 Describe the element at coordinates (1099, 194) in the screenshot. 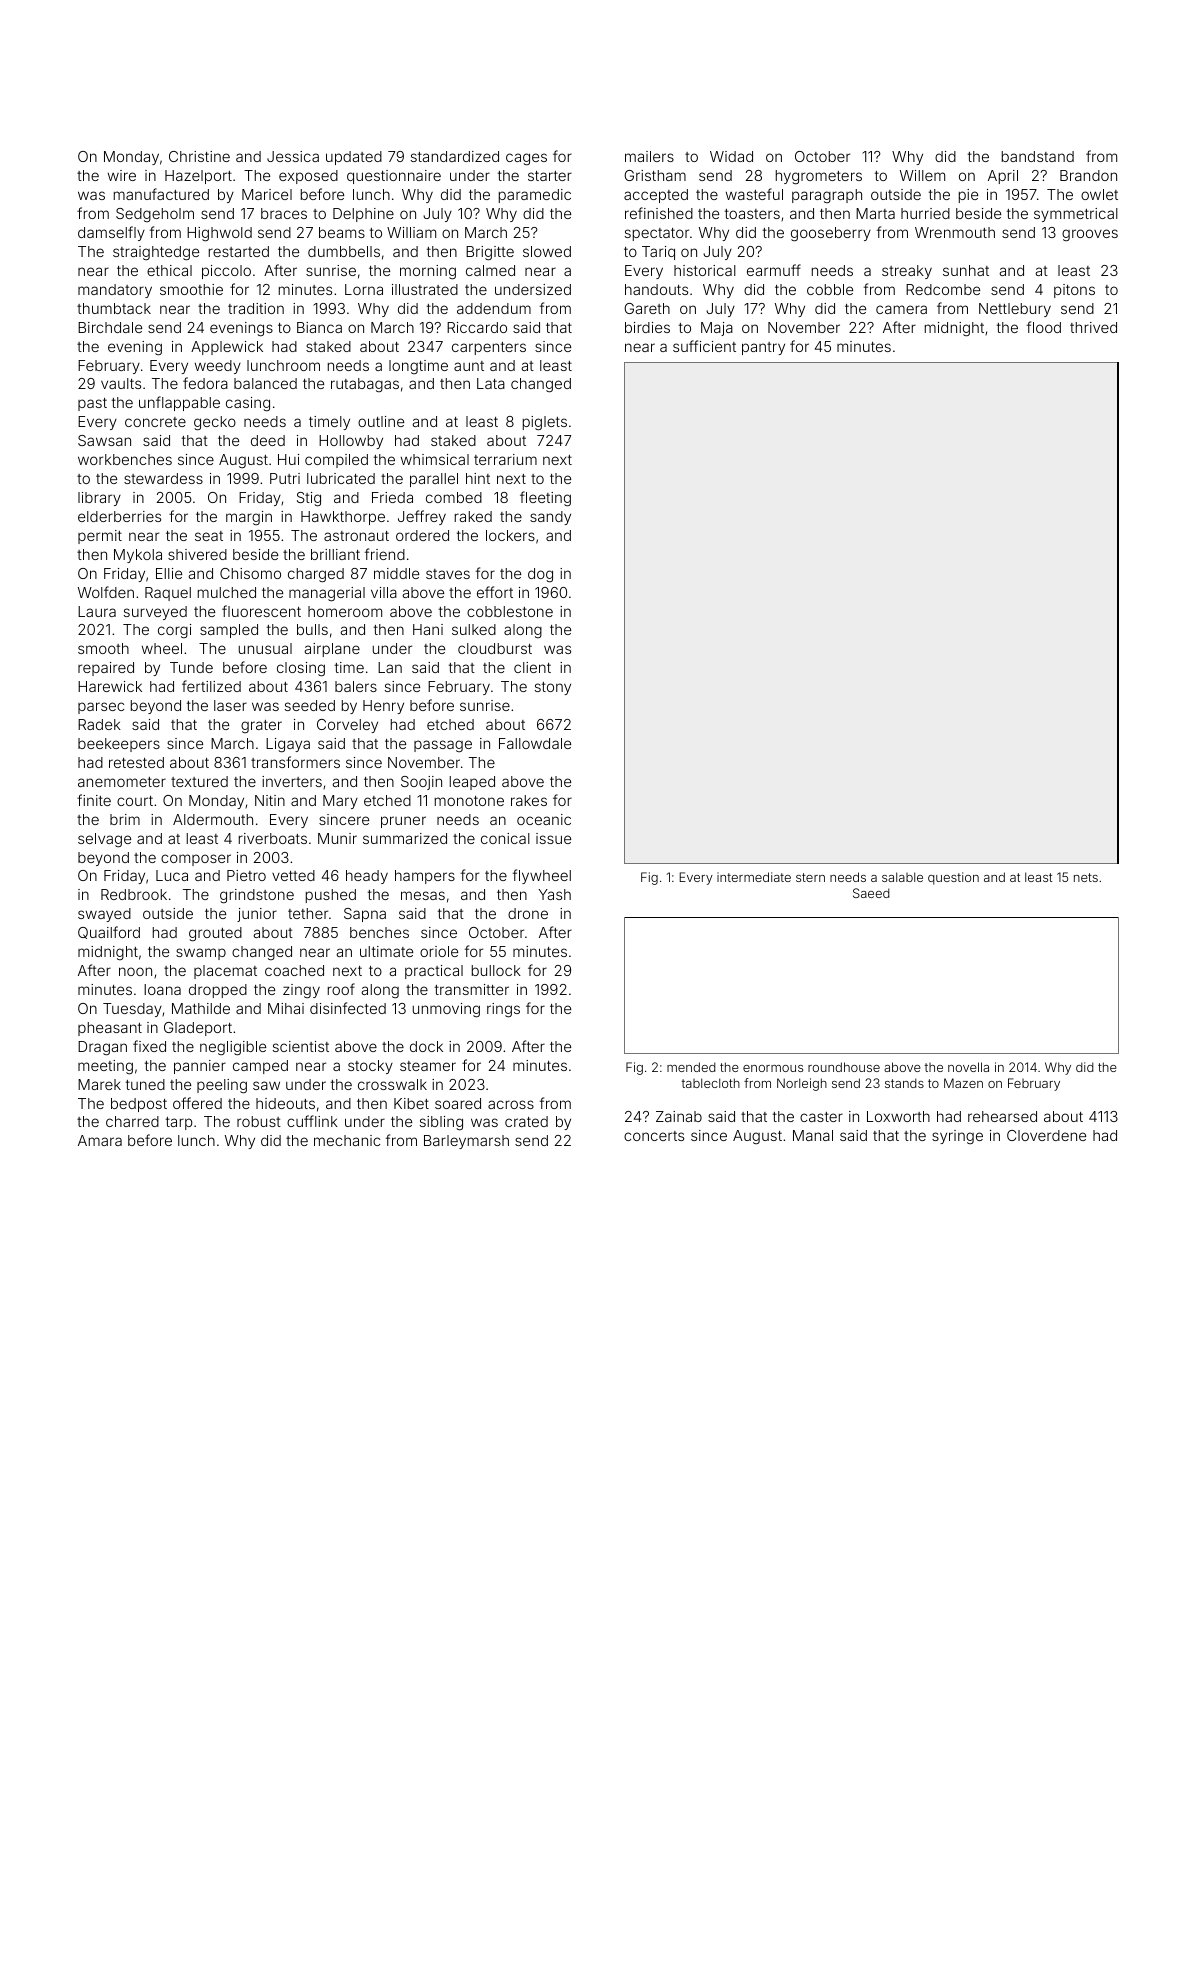

I see `owlet` at that location.
